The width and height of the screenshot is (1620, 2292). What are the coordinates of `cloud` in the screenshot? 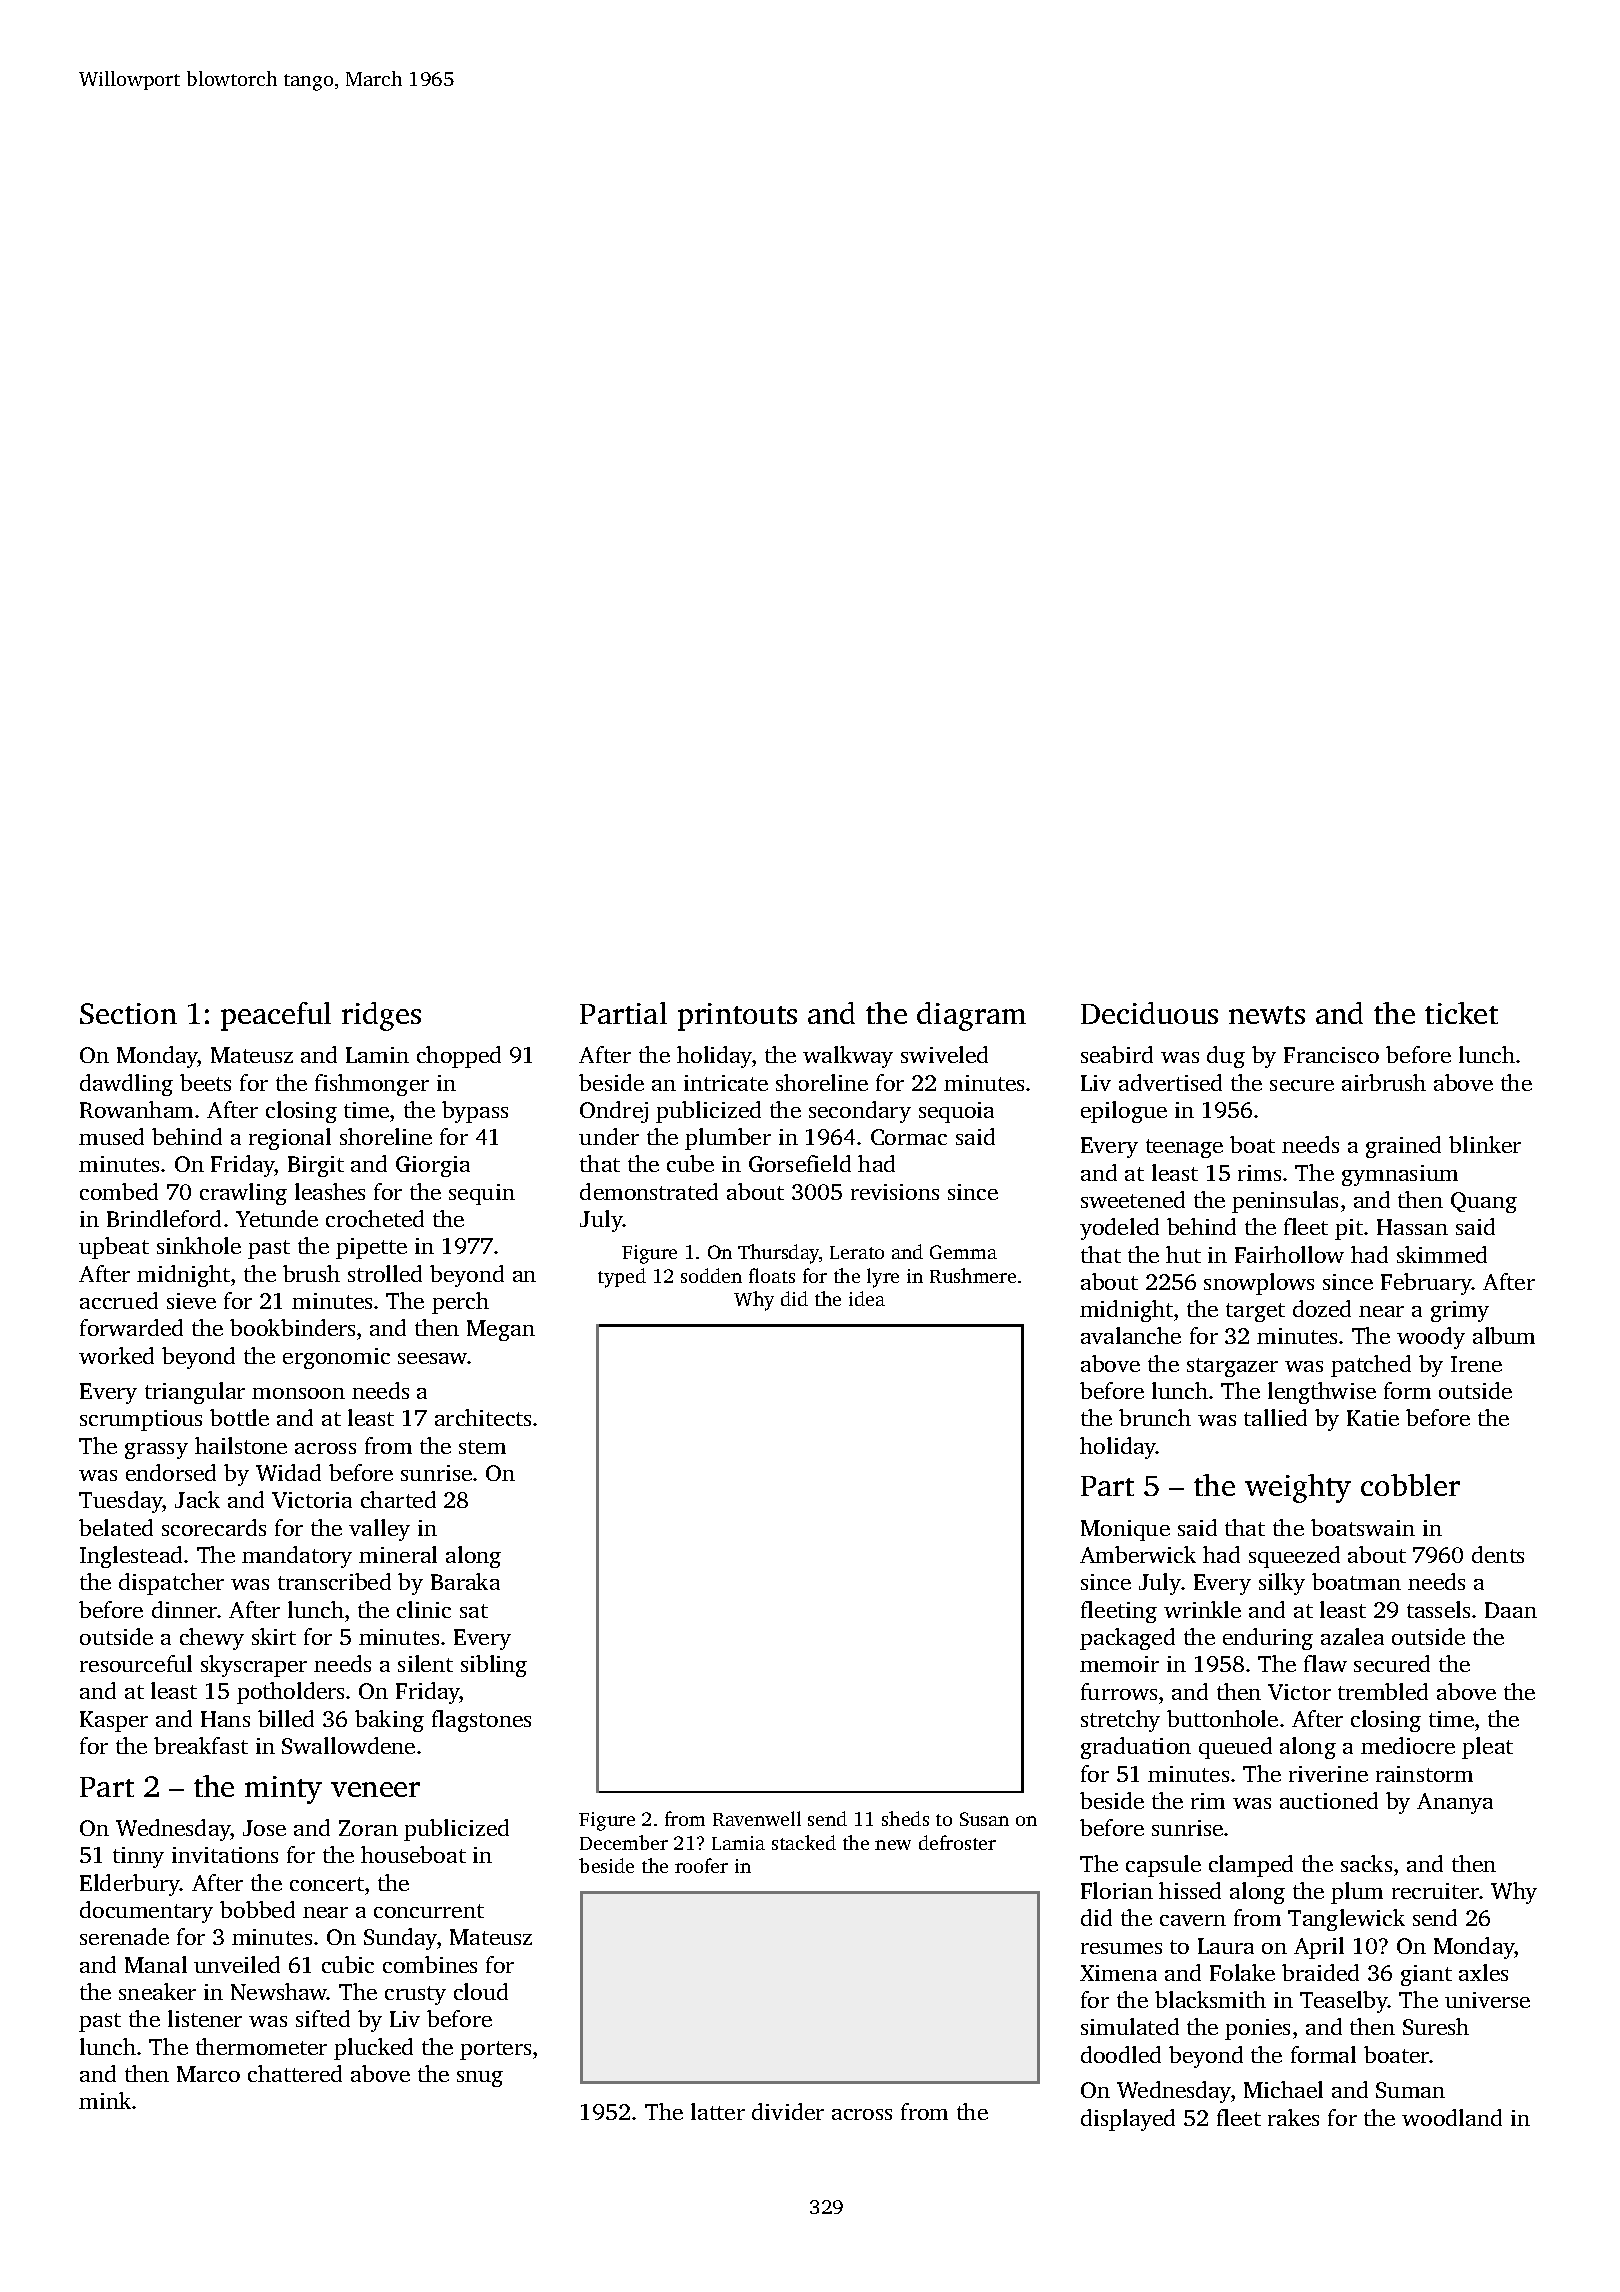 It's located at (481, 1991).
